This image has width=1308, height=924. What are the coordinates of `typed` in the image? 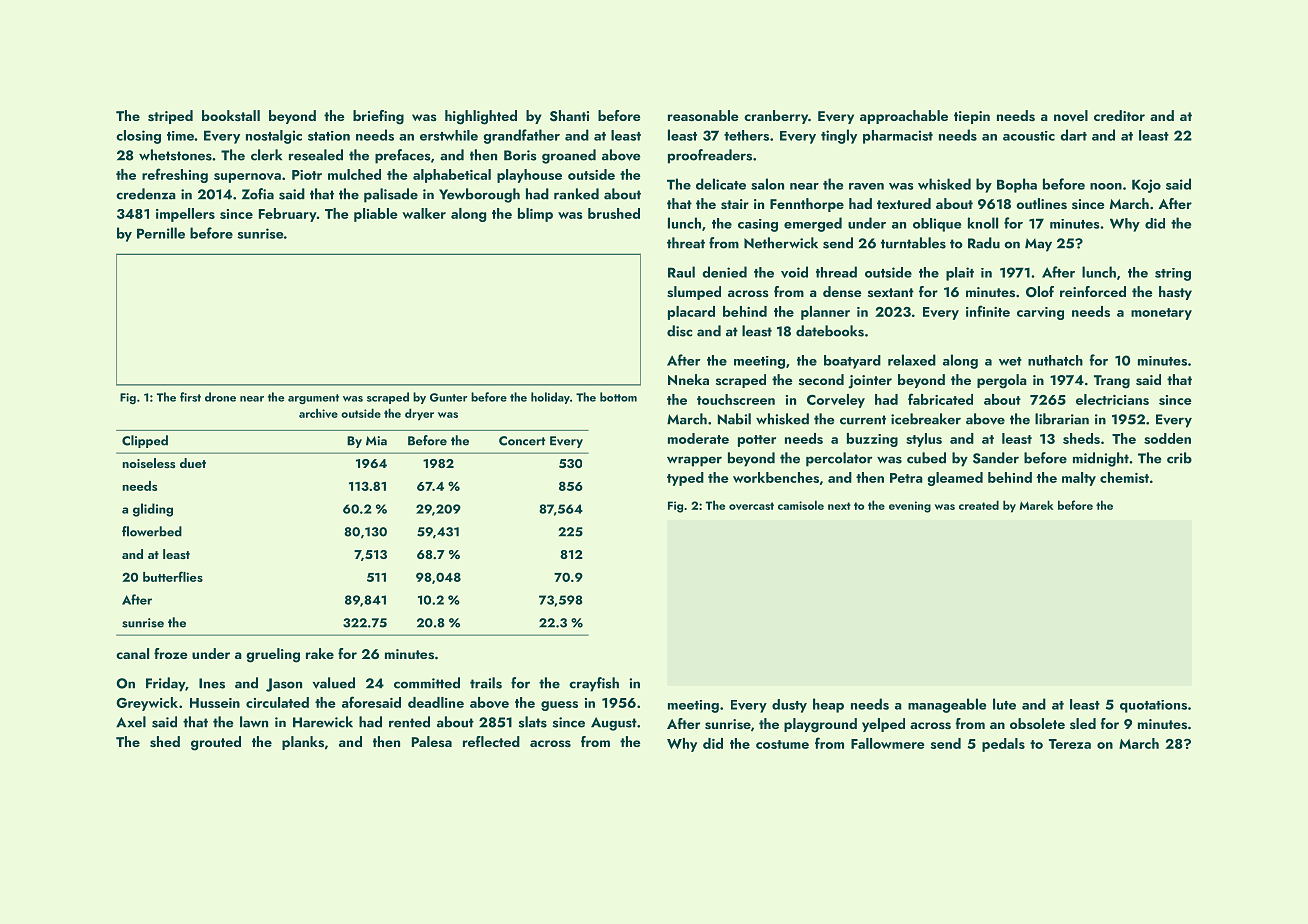 It's located at (685, 479).
